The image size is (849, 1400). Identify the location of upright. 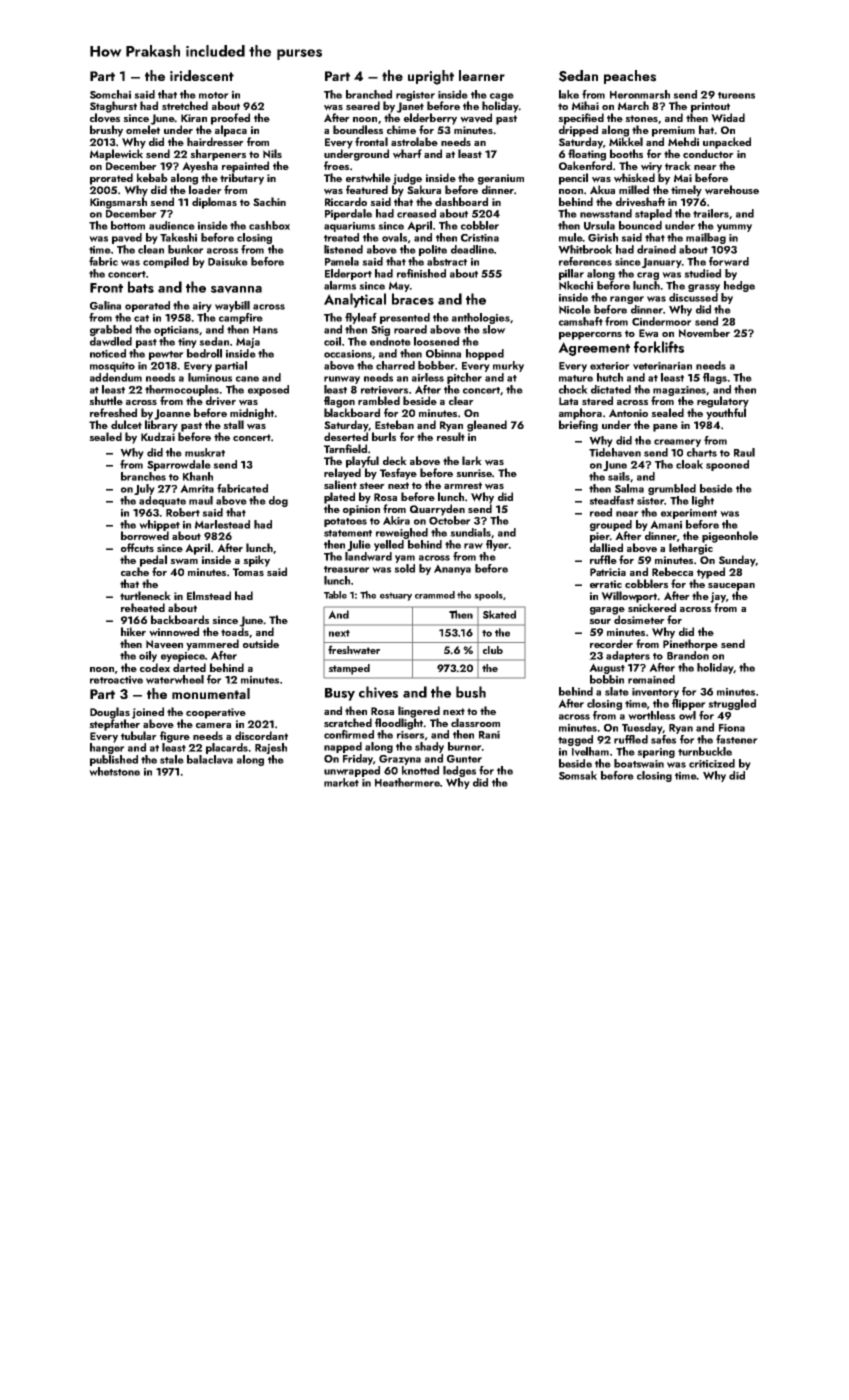
(431, 77).
